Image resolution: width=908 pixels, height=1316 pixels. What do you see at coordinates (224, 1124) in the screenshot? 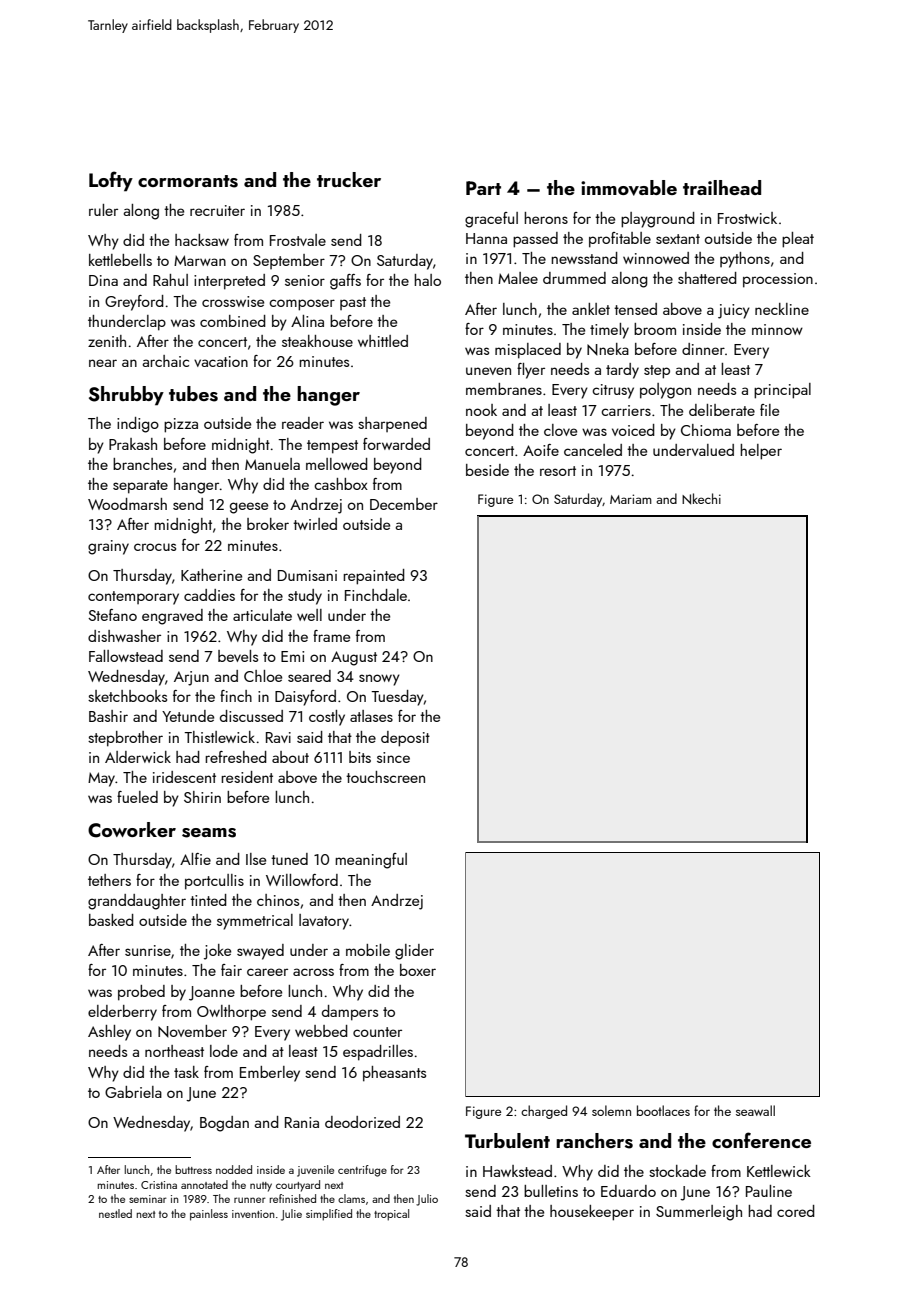
I see `Bogdan` at bounding box center [224, 1124].
